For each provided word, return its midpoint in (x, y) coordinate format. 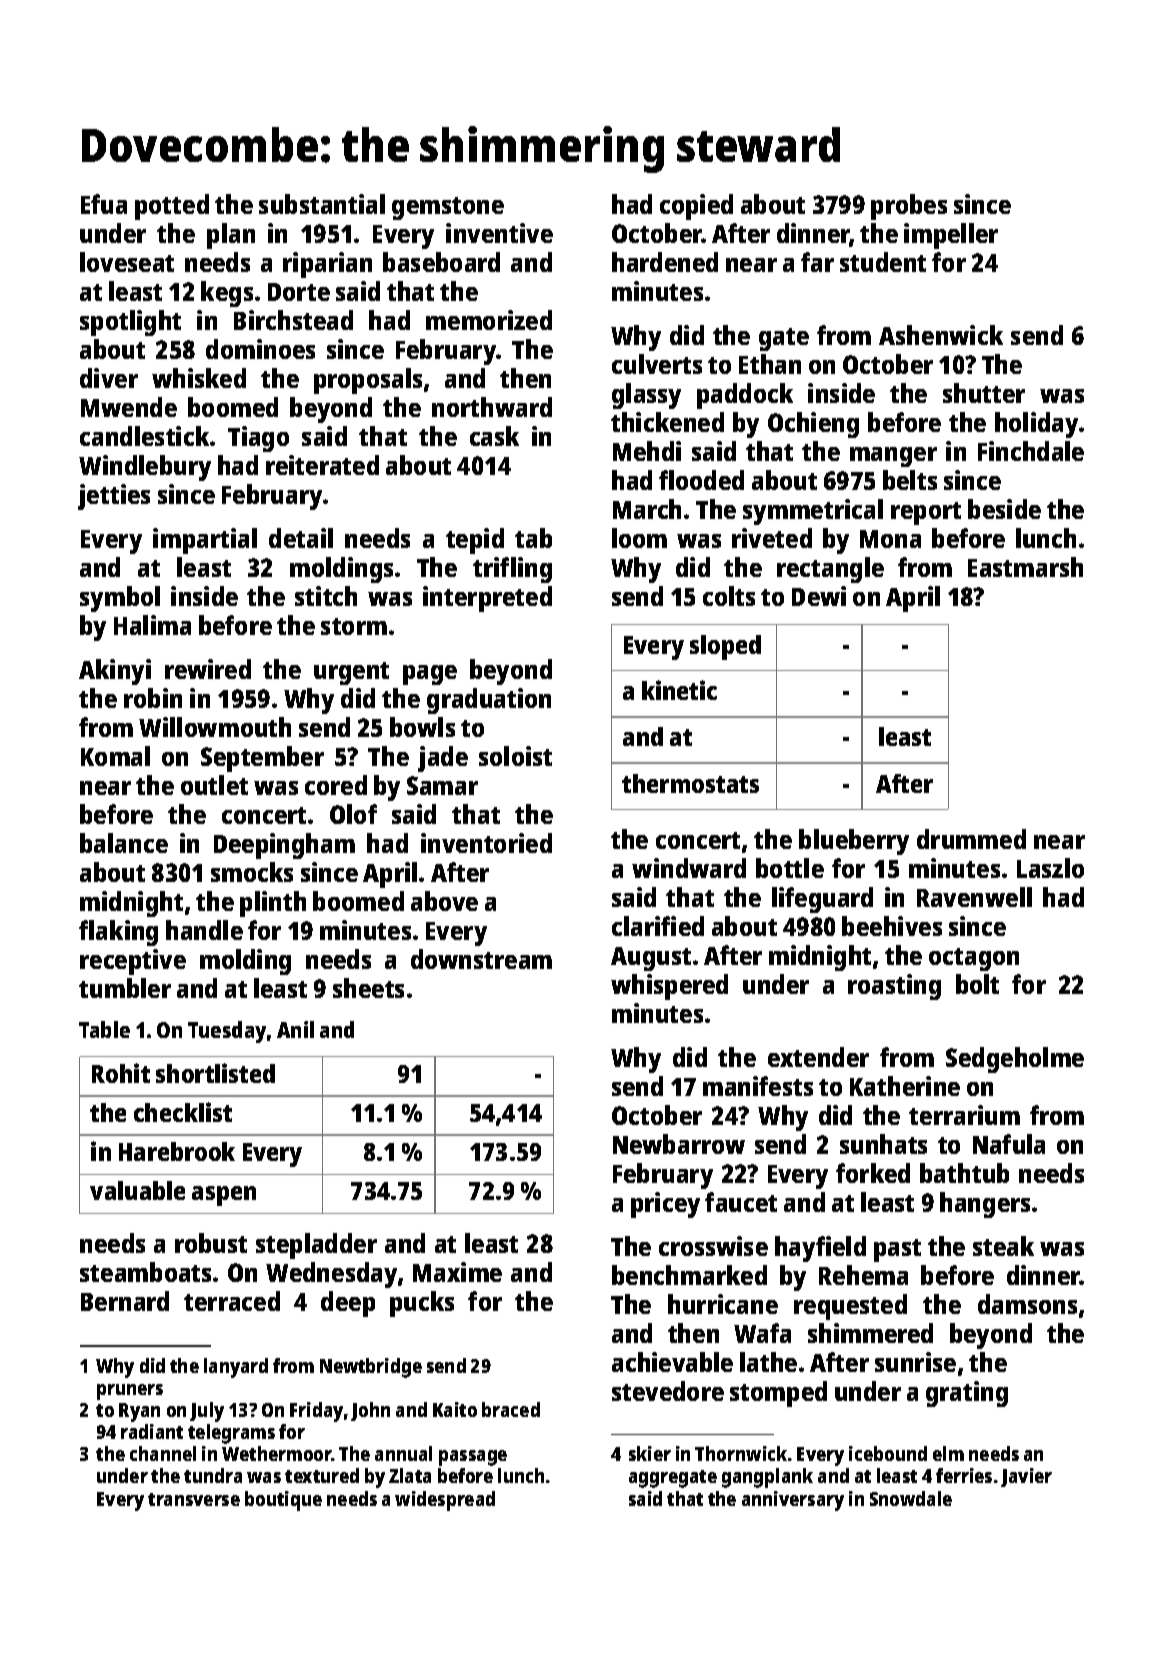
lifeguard (822, 900)
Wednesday (331, 1275)
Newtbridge (371, 1368)
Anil (295, 1029)
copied (696, 207)
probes (909, 207)
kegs (227, 294)
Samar (442, 785)
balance (124, 843)
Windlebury (145, 468)
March (647, 509)
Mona (890, 539)
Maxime (457, 1272)
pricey (665, 1205)
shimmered (870, 1333)
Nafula (1009, 1144)
